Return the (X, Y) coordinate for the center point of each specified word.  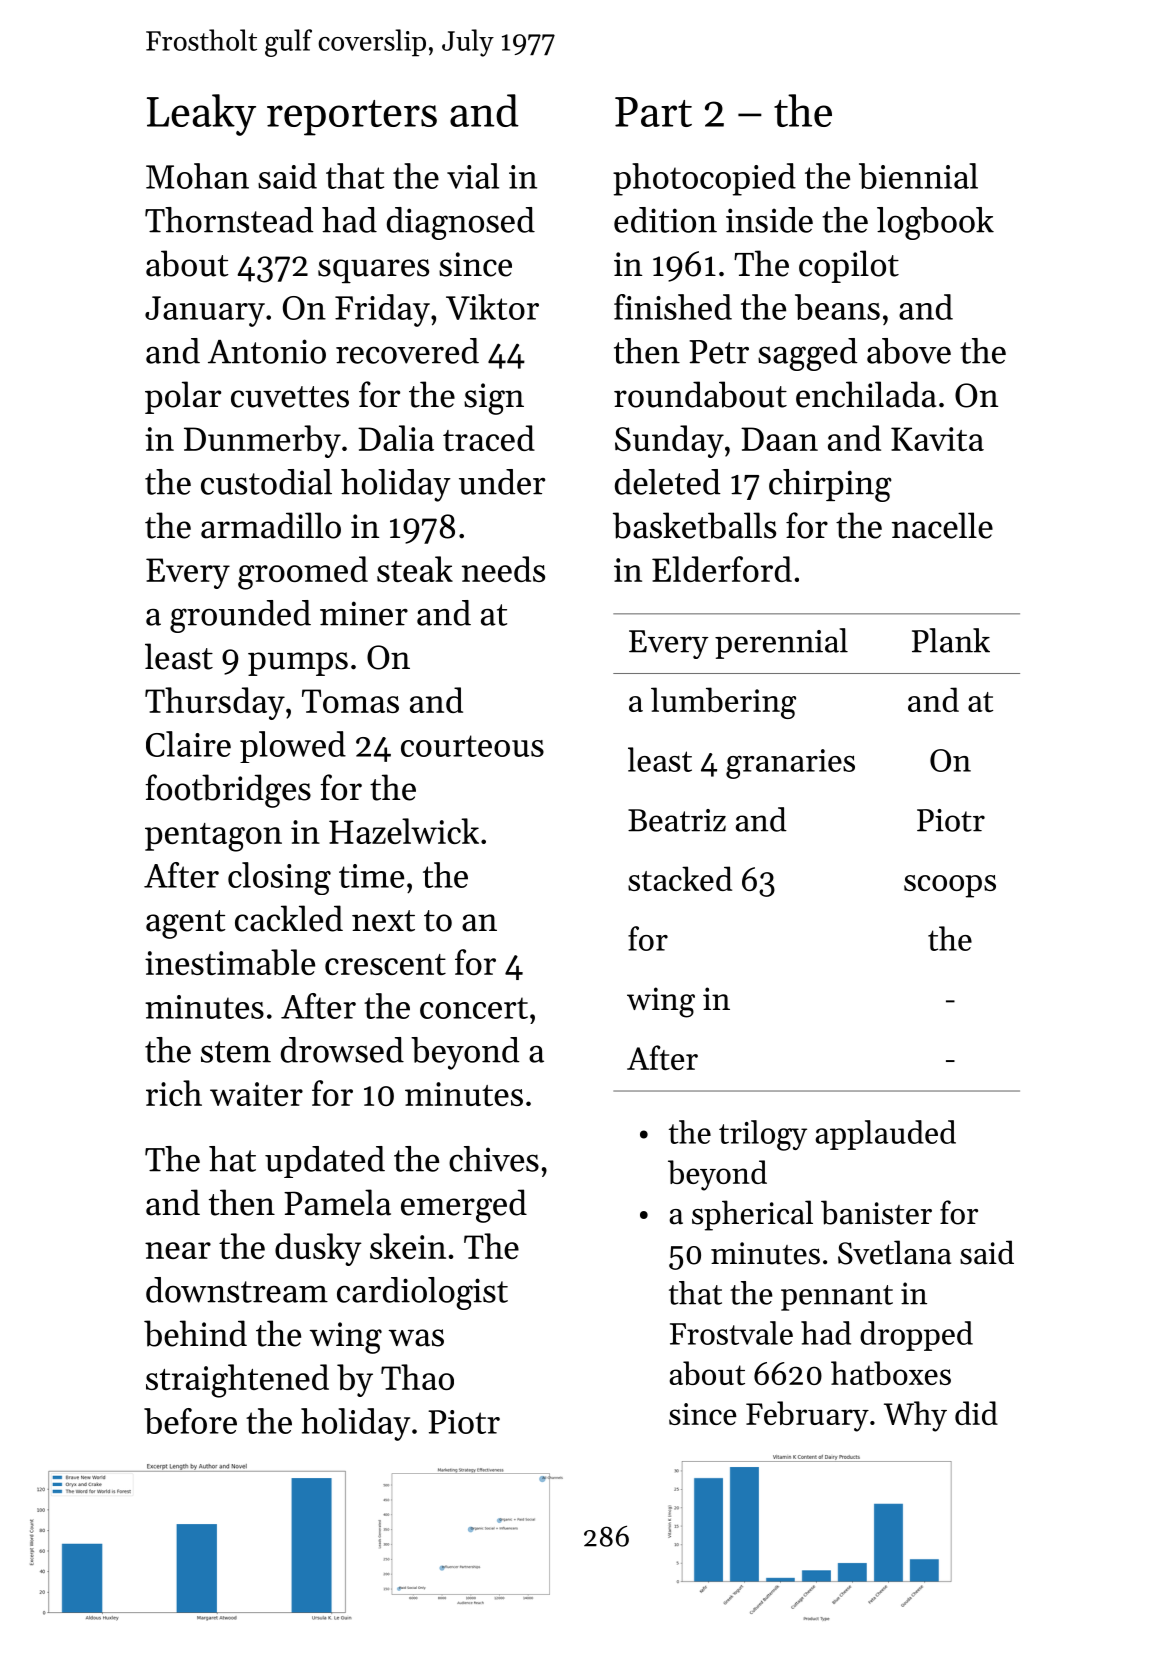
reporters (352, 118)
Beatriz (677, 820)
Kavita (937, 439)
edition (665, 220)
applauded (885, 1135)
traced (489, 438)
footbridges (228, 791)
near (178, 1250)
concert (474, 1008)
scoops (950, 886)
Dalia (396, 438)
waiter (256, 1094)
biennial (918, 176)
